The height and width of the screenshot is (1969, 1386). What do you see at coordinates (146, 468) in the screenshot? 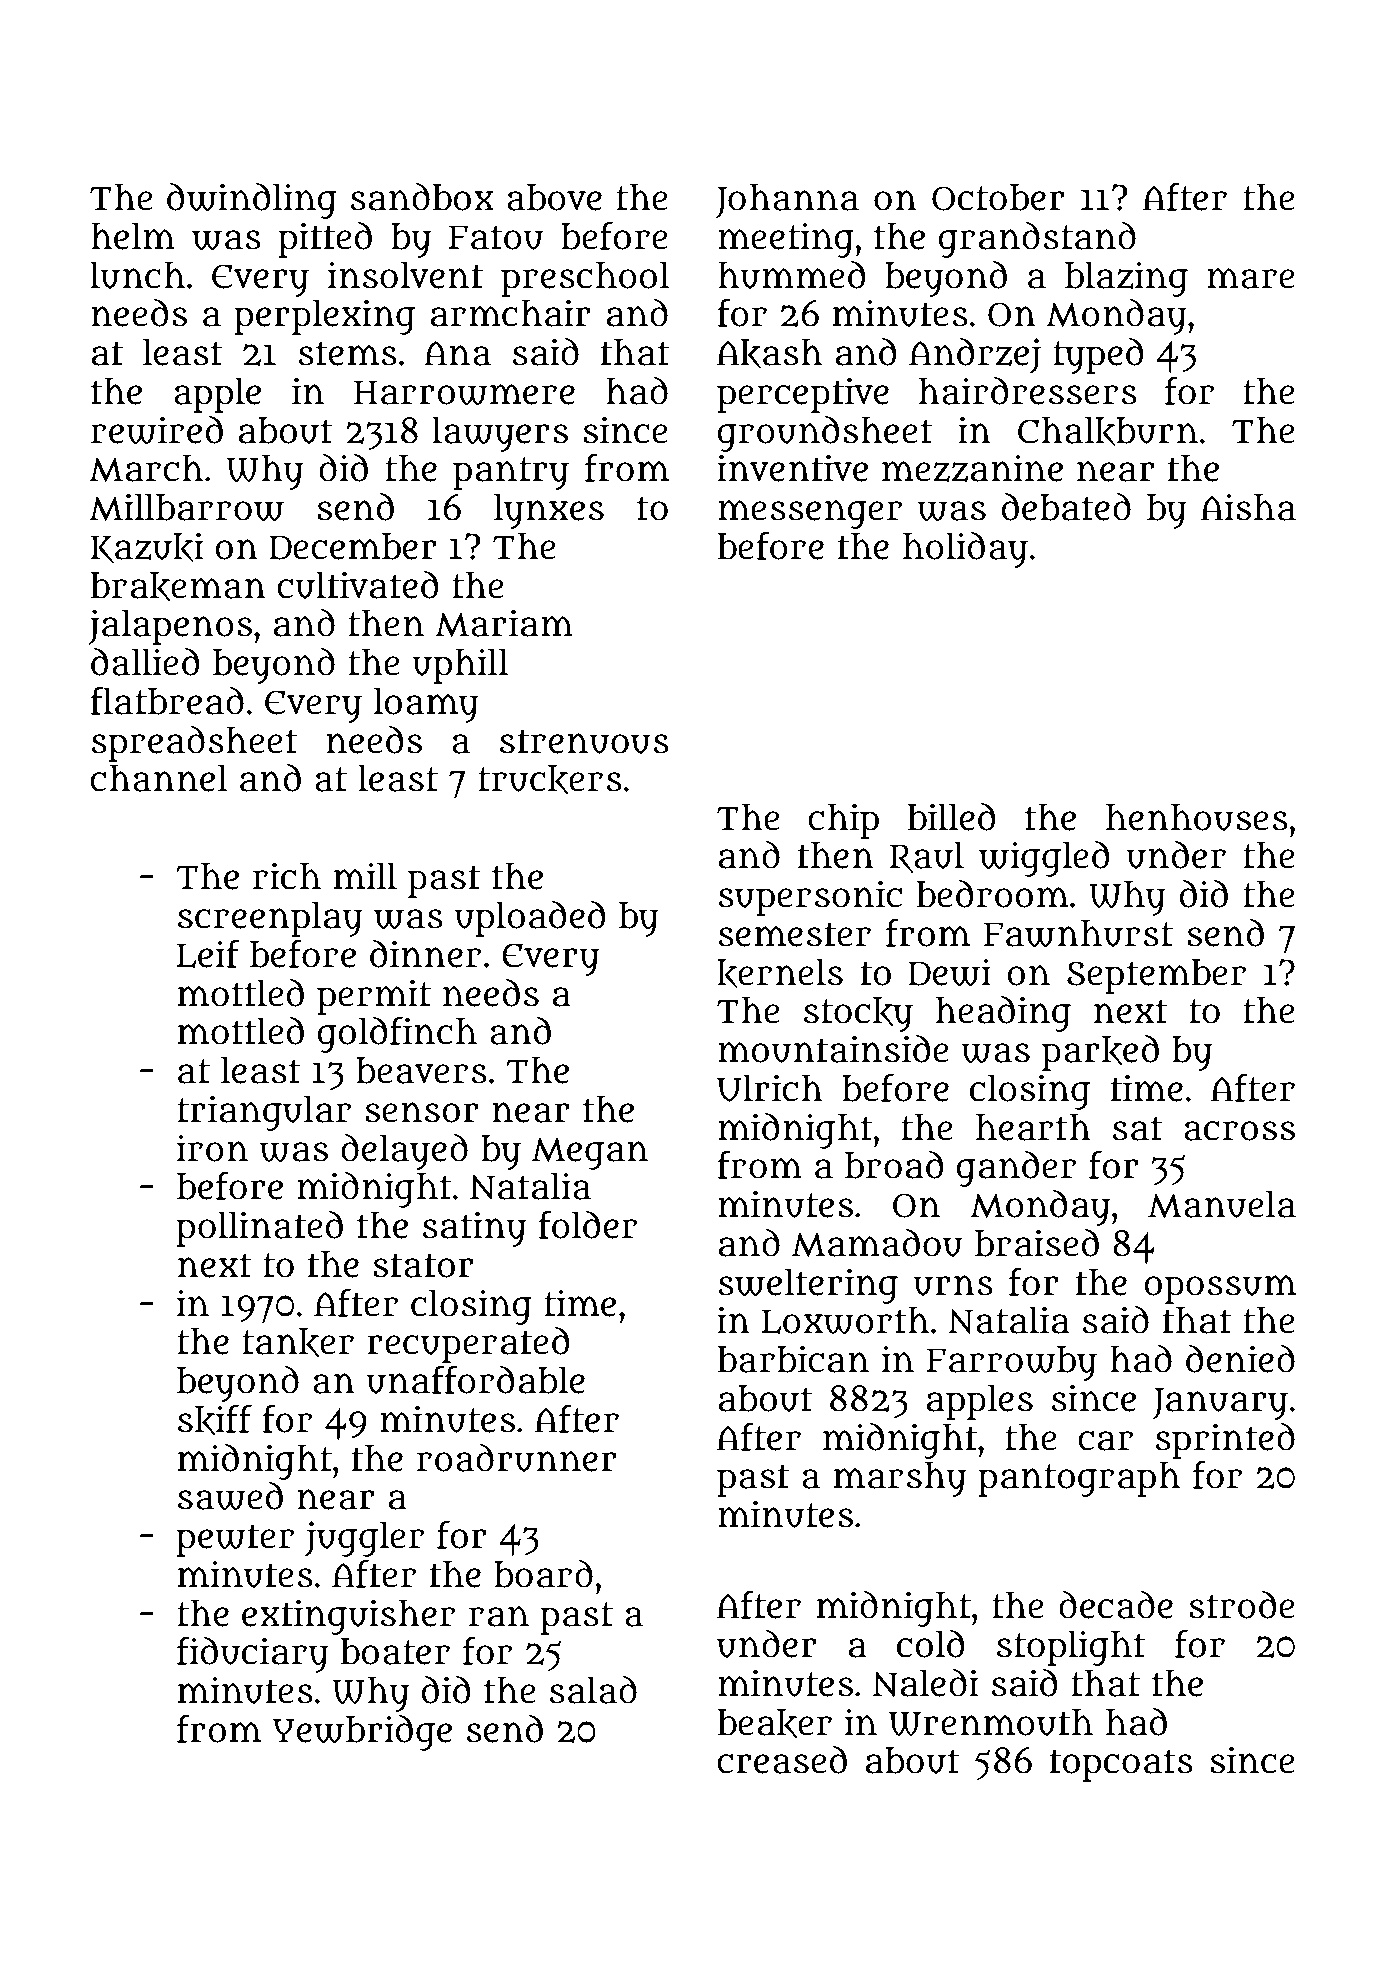
I see `March` at bounding box center [146, 468].
